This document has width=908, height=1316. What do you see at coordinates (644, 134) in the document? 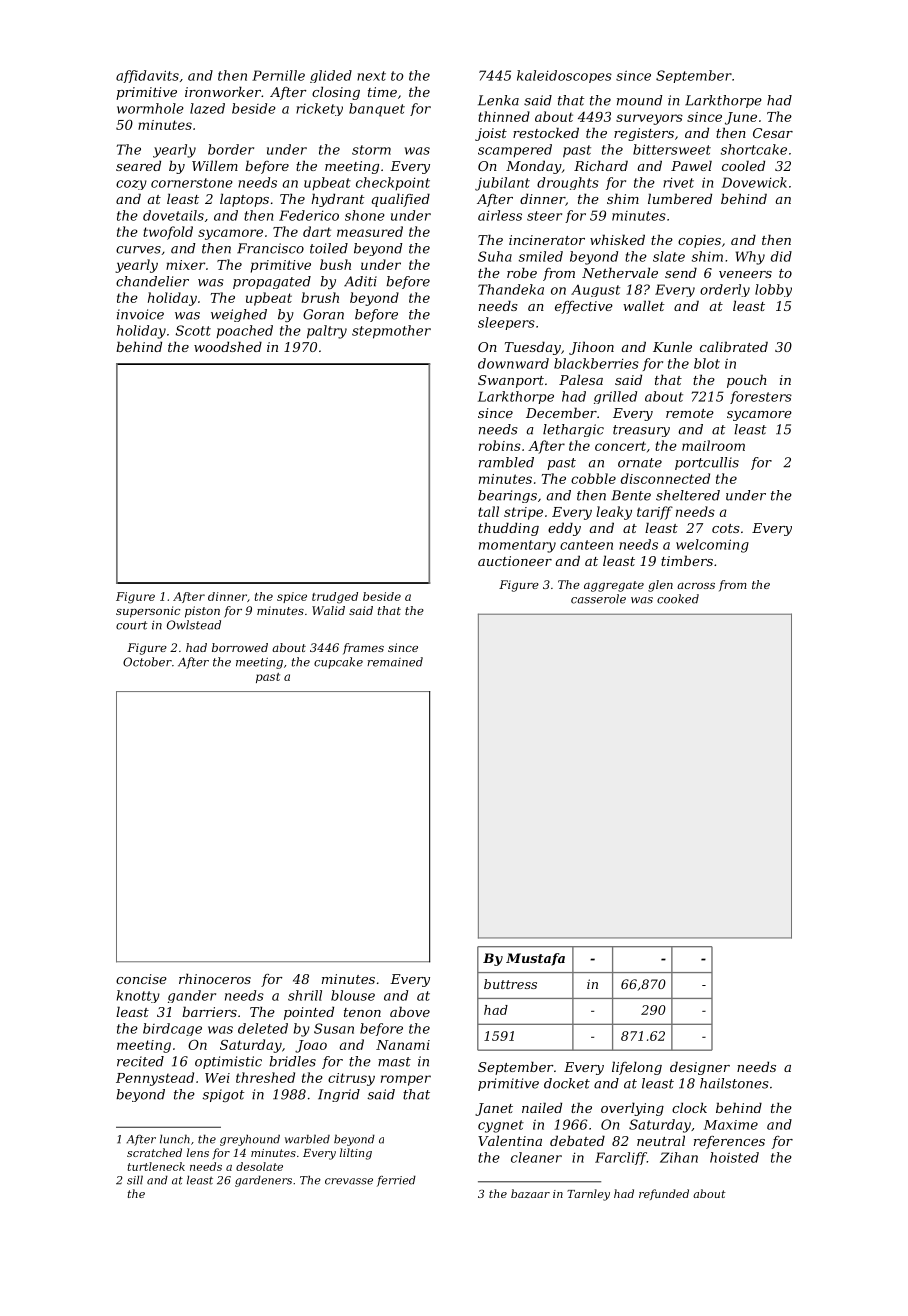
I see `registers` at bounding box center [644, 134].
